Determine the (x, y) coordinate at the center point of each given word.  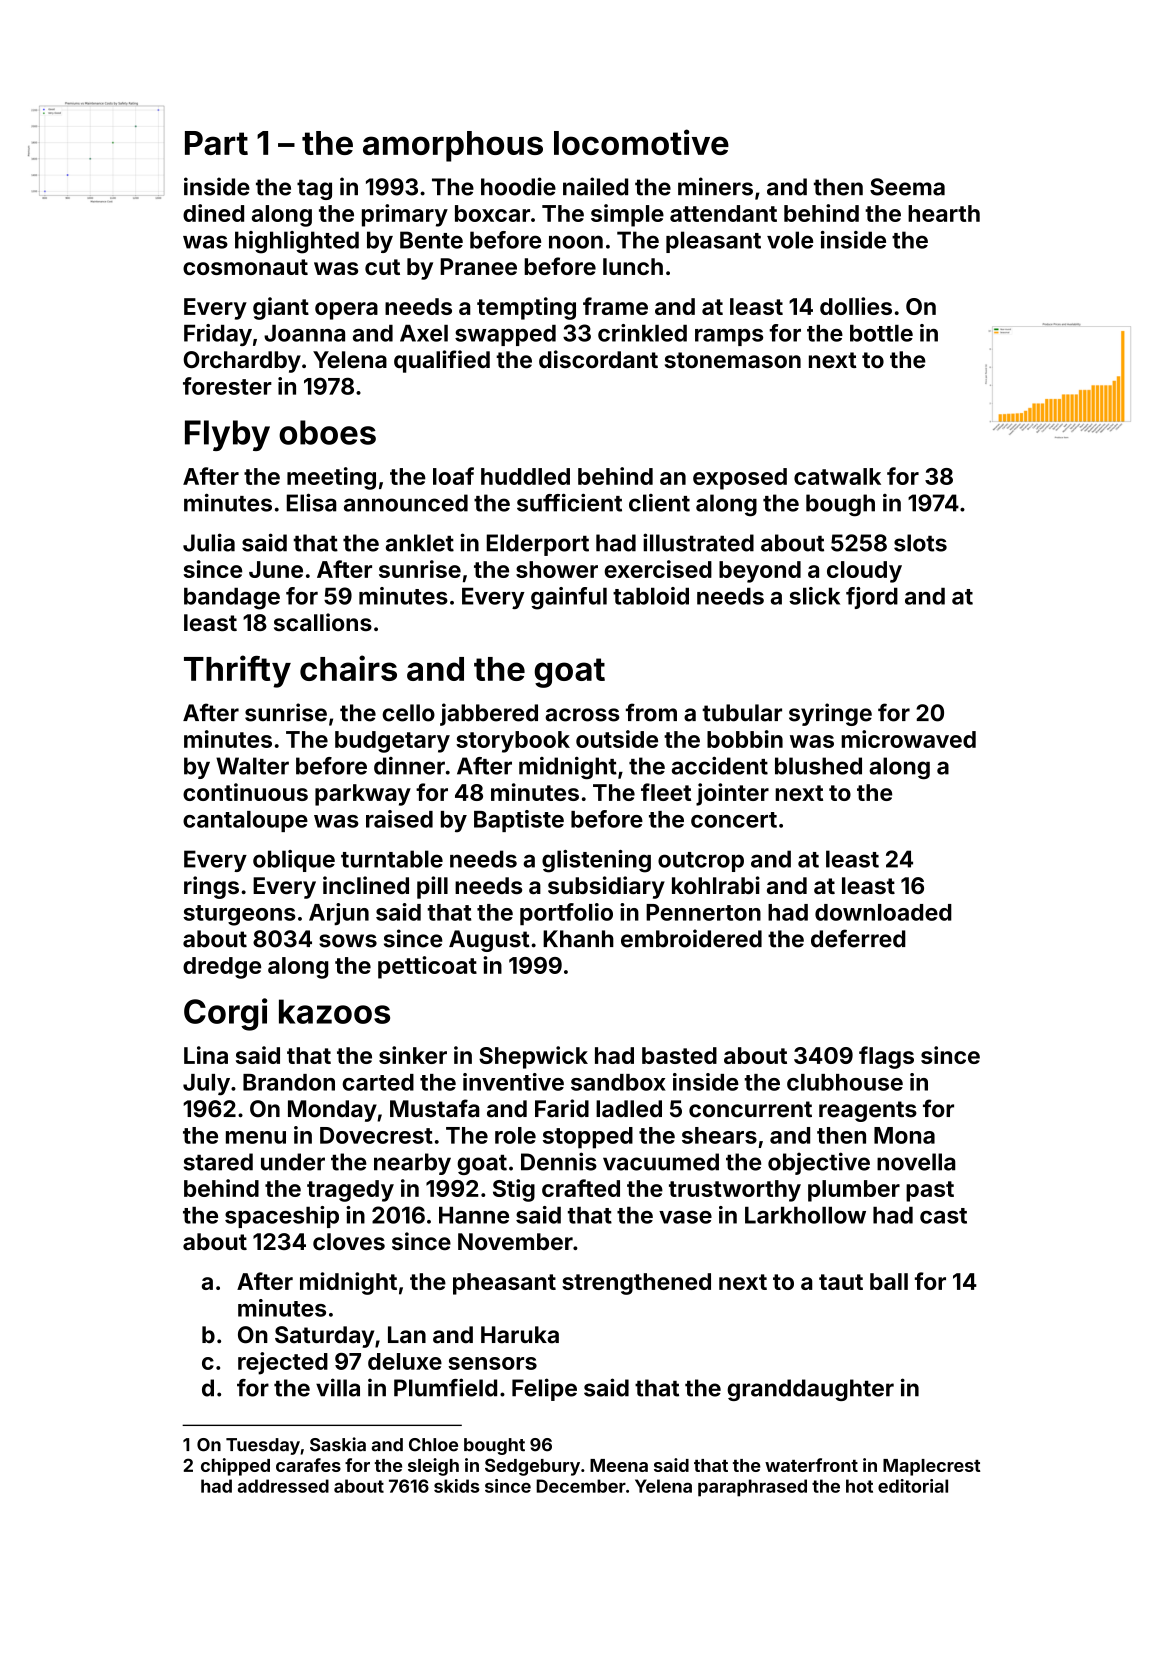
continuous (245, 792)
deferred (858, 938)
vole (790, 240)
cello (408, 713)
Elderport (538, 545)
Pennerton (703, 912)
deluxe (405, 1361)
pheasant (504, 1284)
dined (213, 213)
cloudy (864, 572)
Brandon (289, 1082)
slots (920, 543)
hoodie (518, 186)
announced (406, 503)
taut (841, 1282)
